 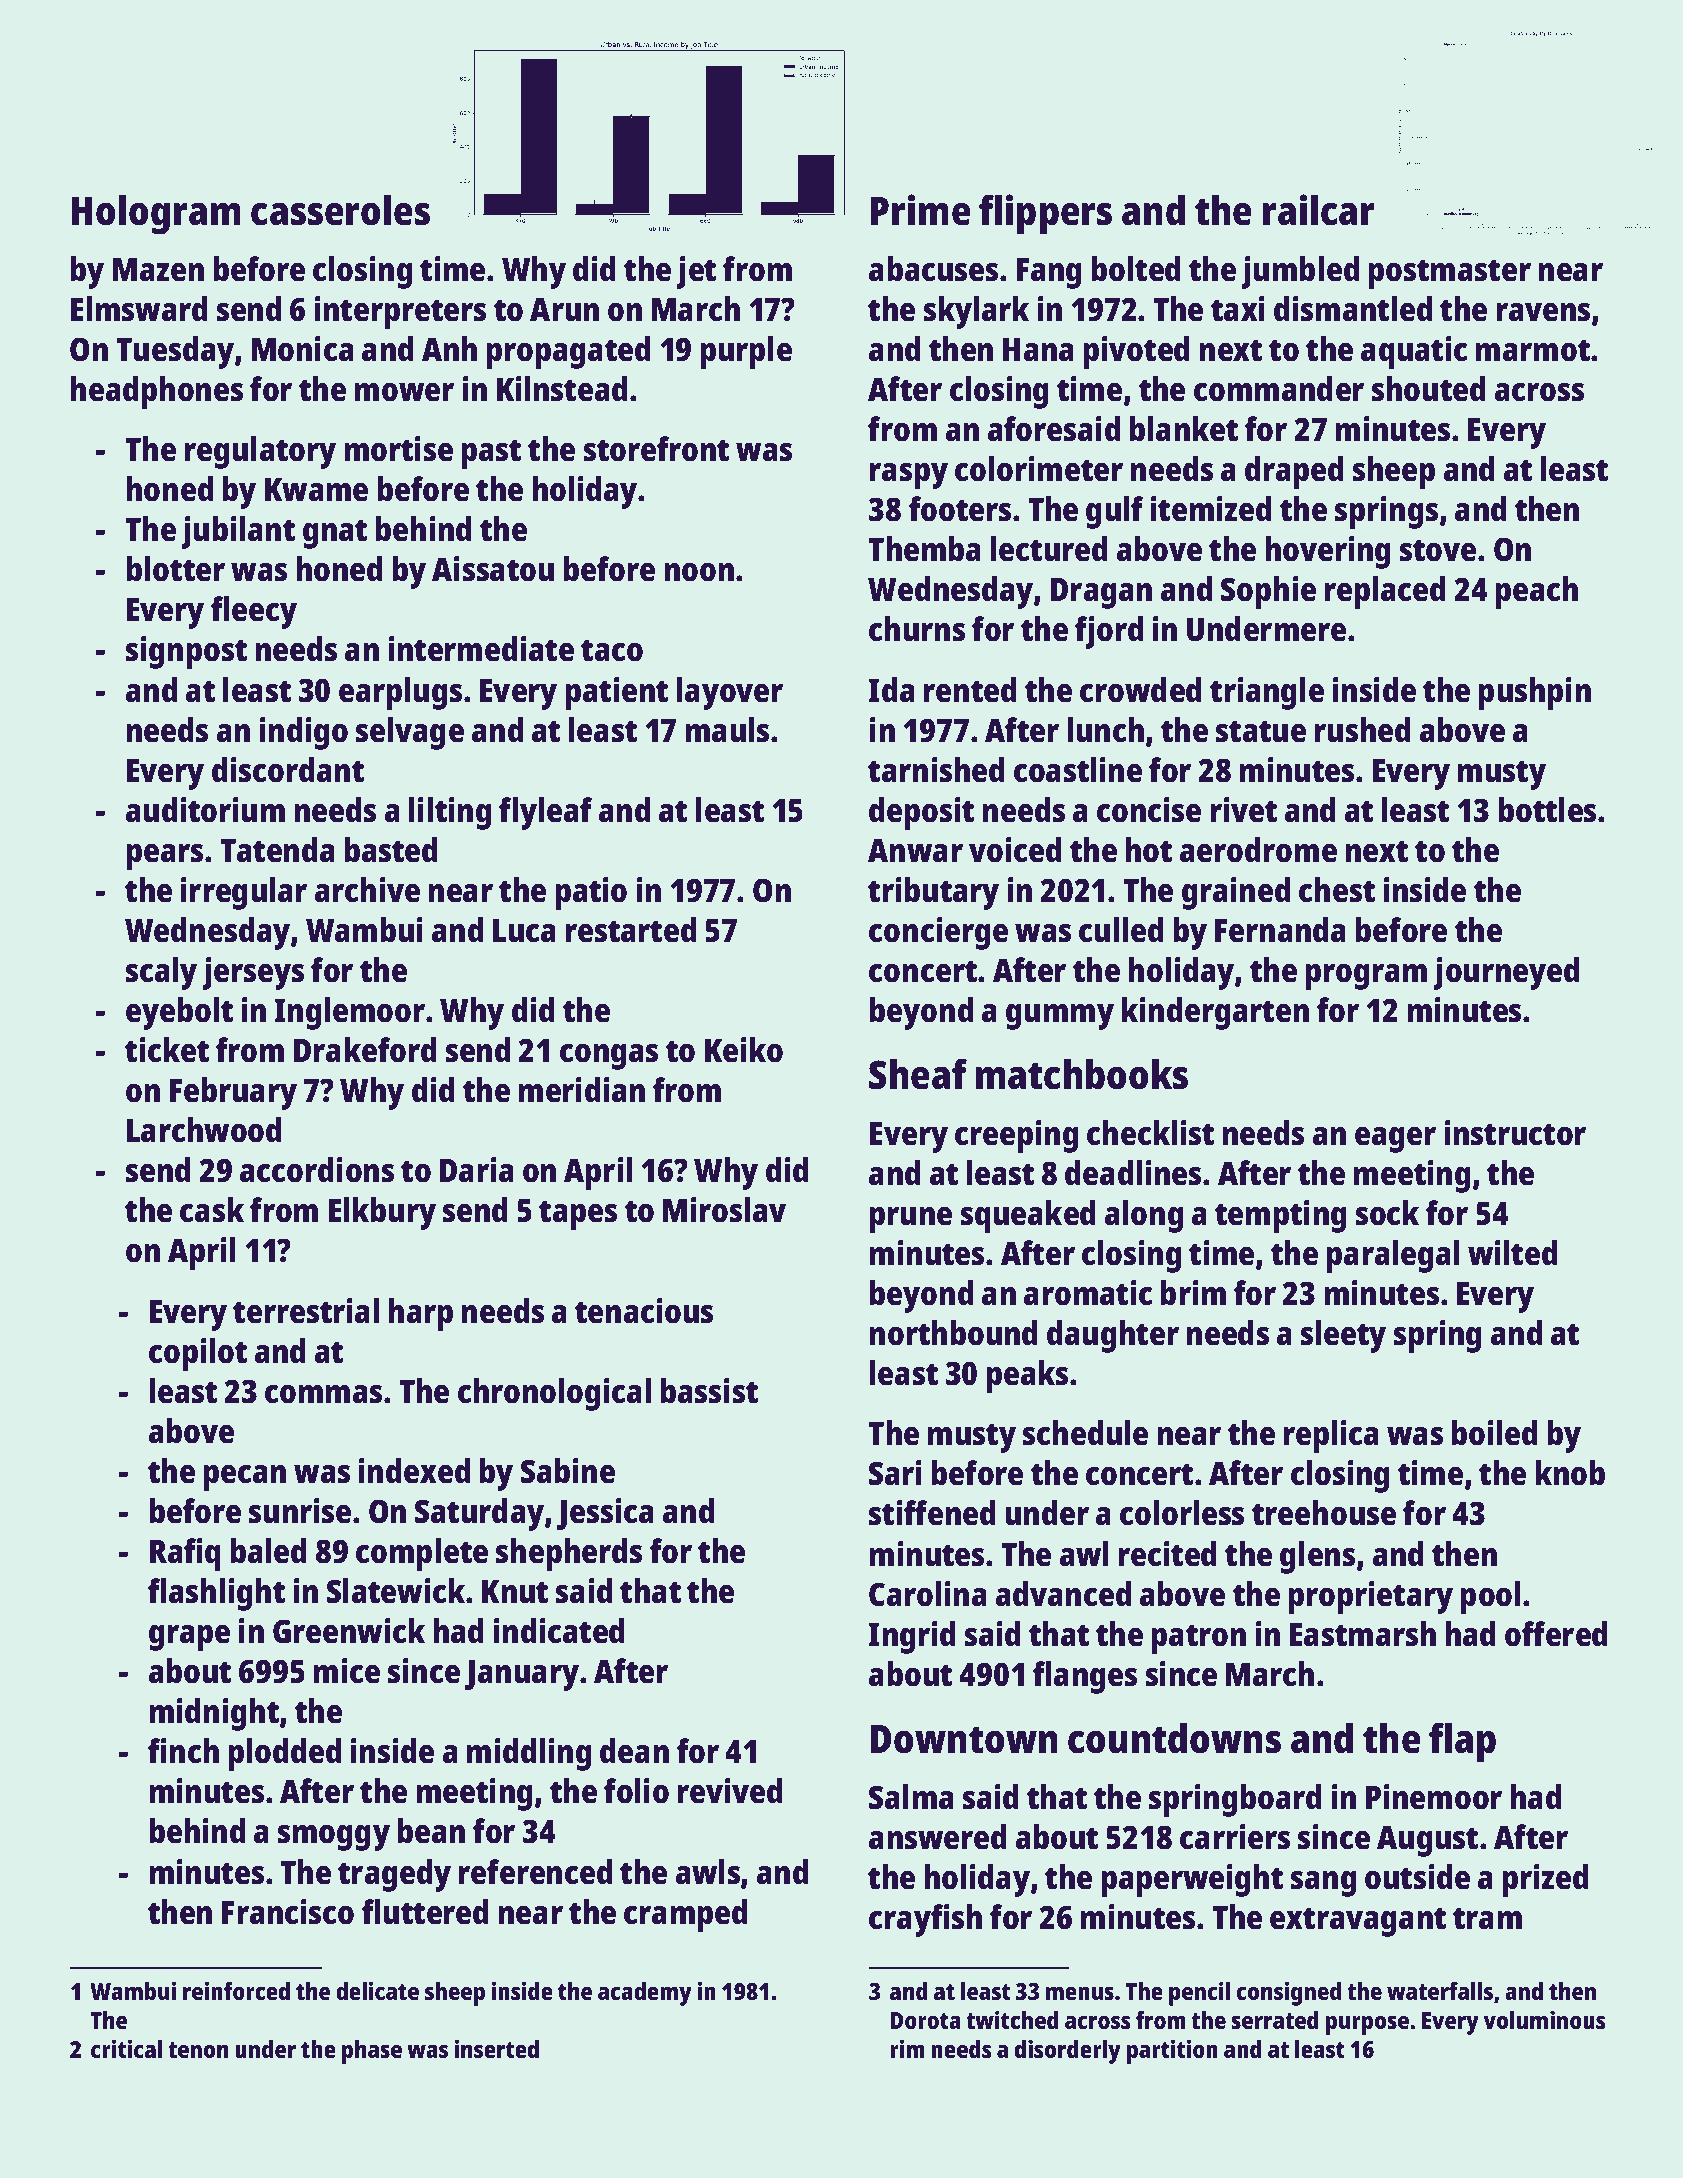 What do you see at coordinates (920, 210) in the page?
I see `Prime` at bounding box center [920, 210].
